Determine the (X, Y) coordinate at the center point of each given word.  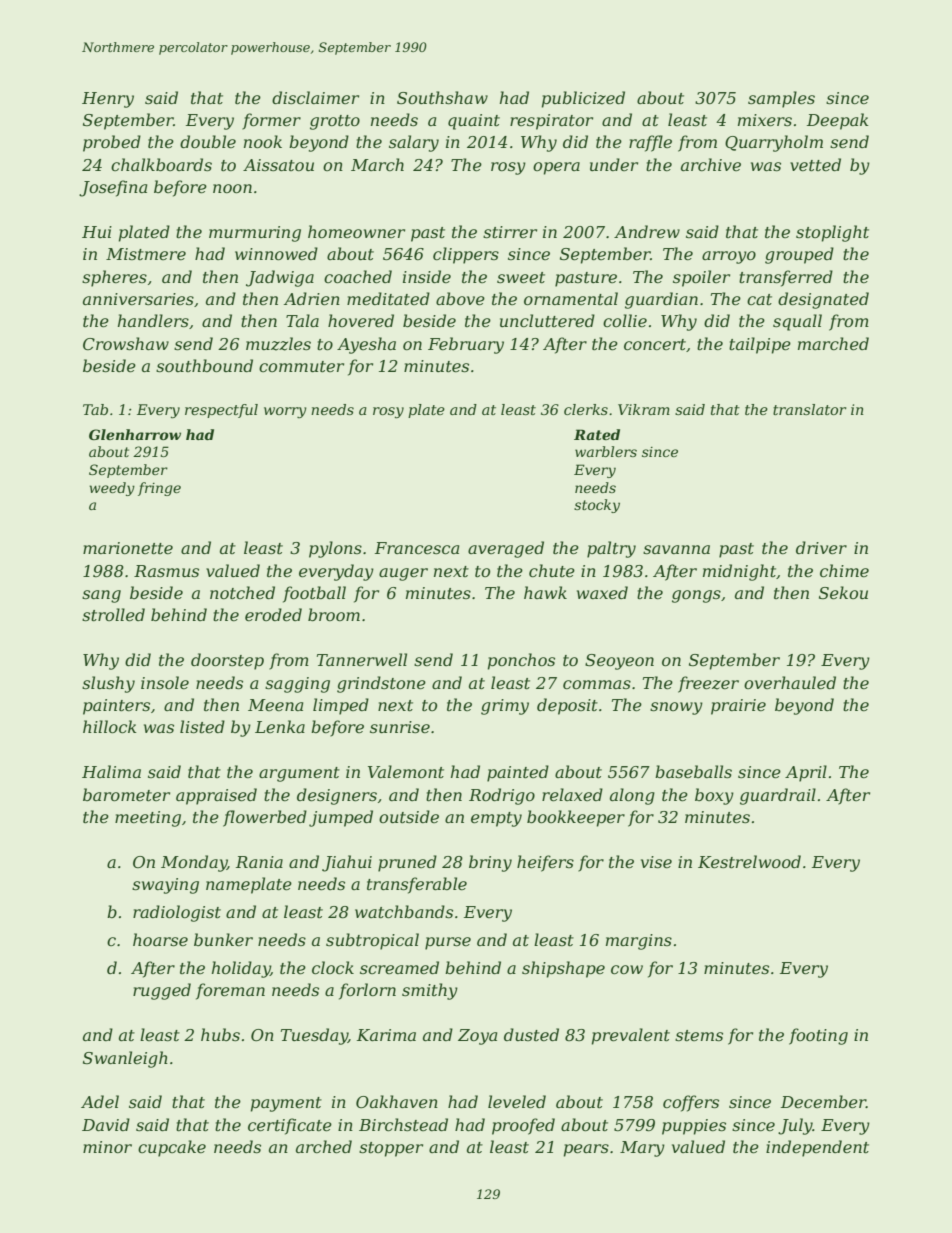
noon (232, 188)
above (460, 298)
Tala (302, 320)
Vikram (644, 409)
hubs (220, 1034)
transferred (786, 278)
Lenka (280, 726)
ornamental (571, 298)
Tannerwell (362, 659)
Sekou (843, 592)
